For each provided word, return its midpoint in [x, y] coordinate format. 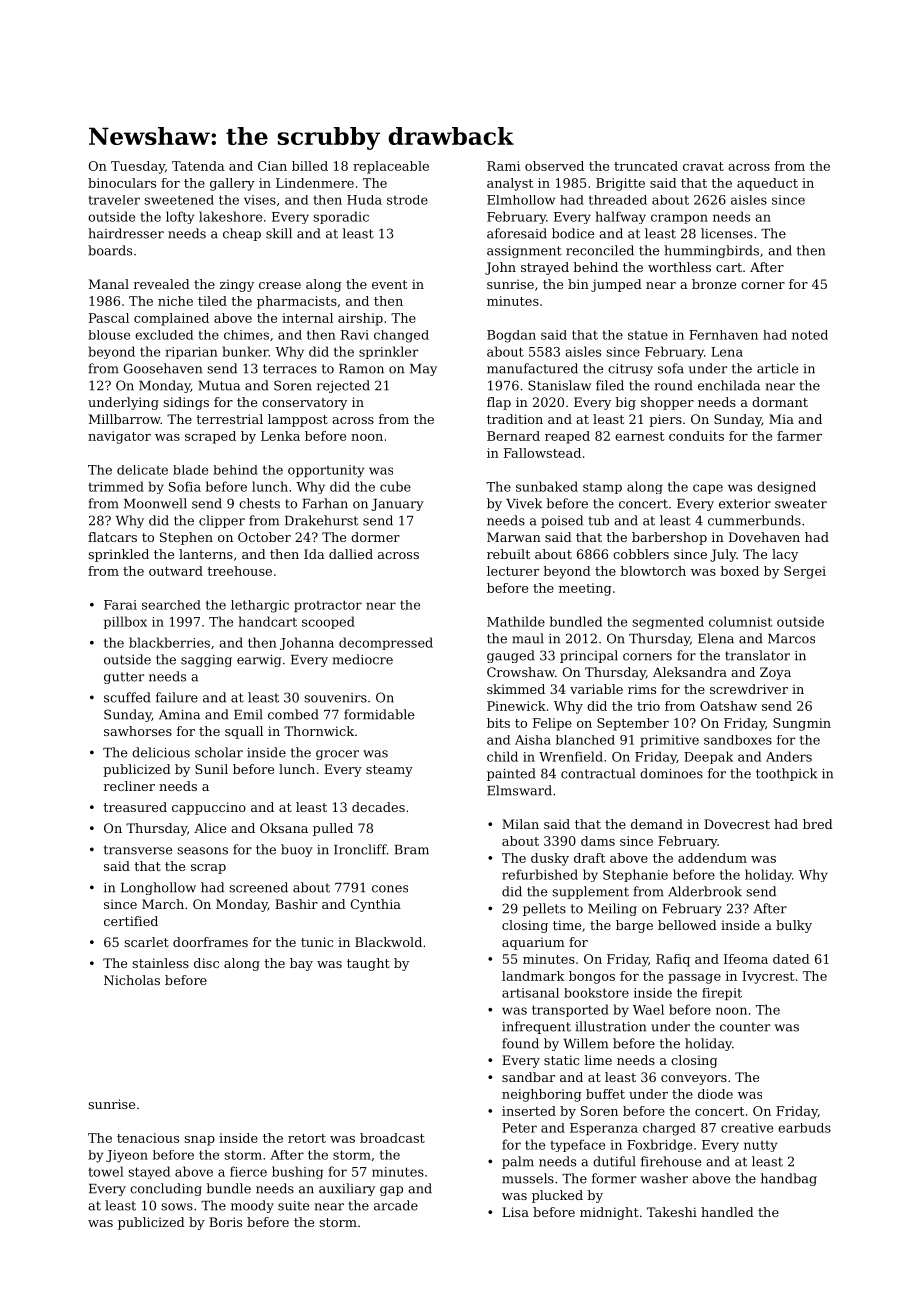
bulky [794, 926]
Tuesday [138, 167]
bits [498, 723]
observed [554, 166]
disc [206, 963]
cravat [703, 166]
